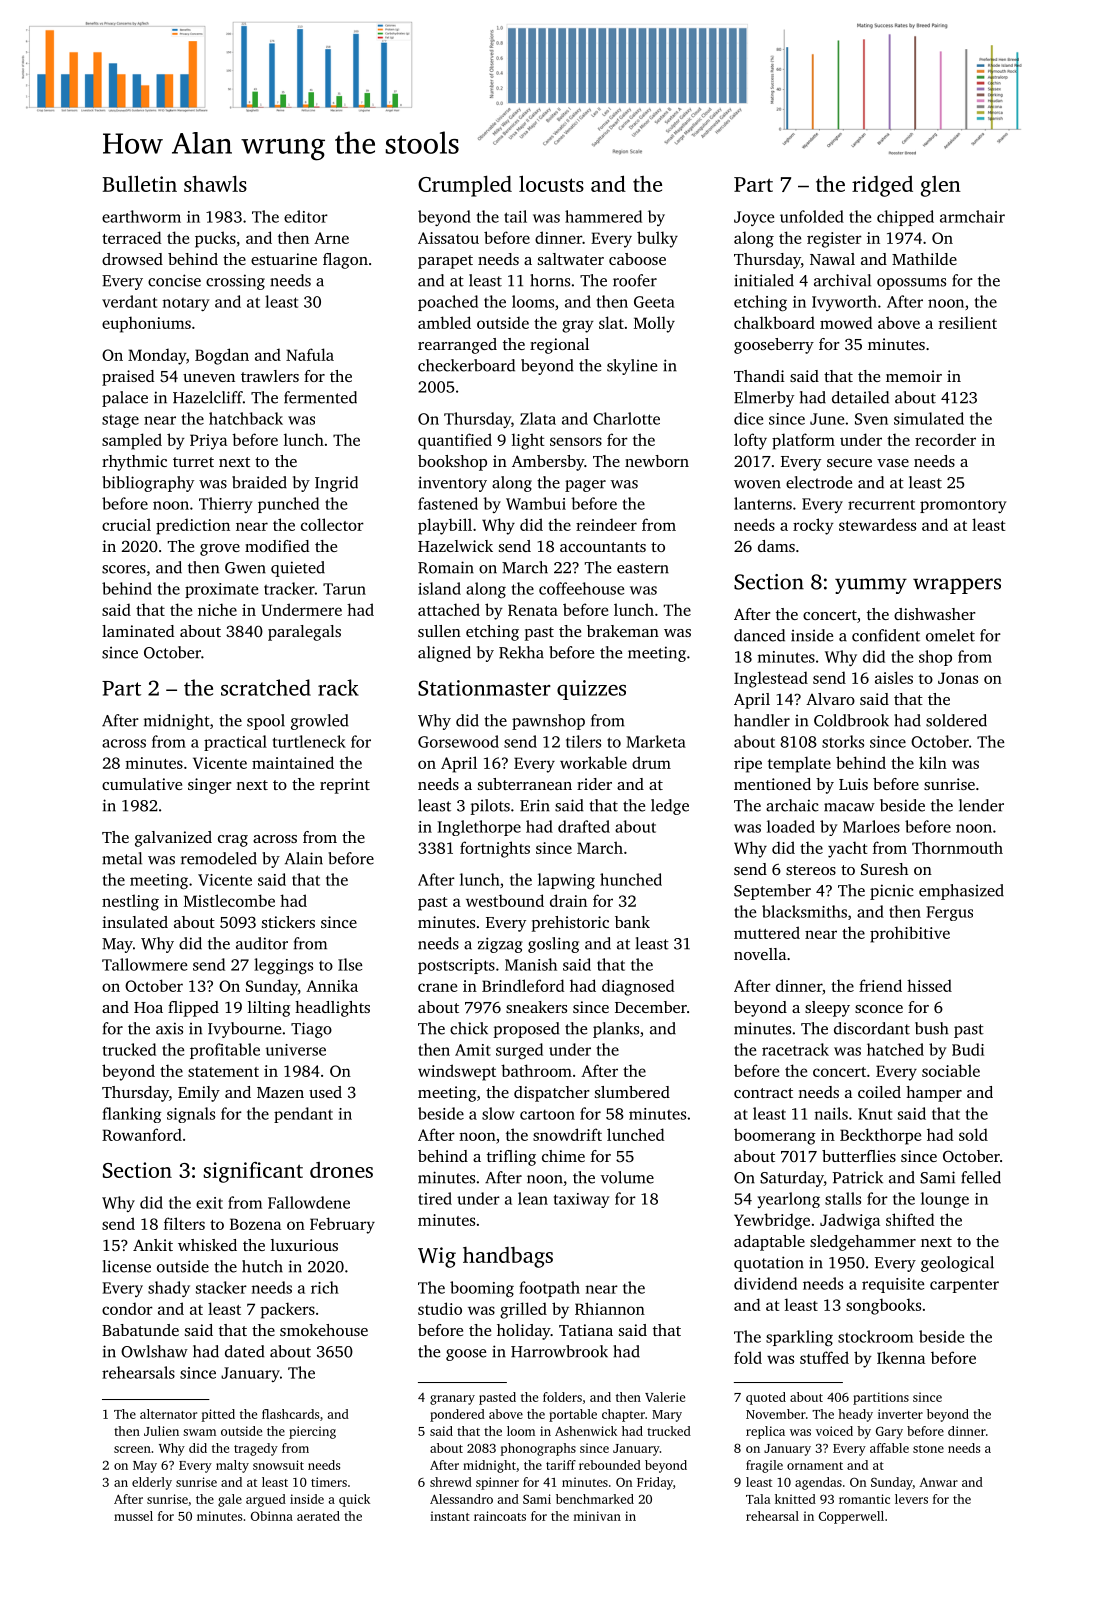  Describe the element at coordinates (262, 943) in the screenshot. I see `auditor` at that location.
